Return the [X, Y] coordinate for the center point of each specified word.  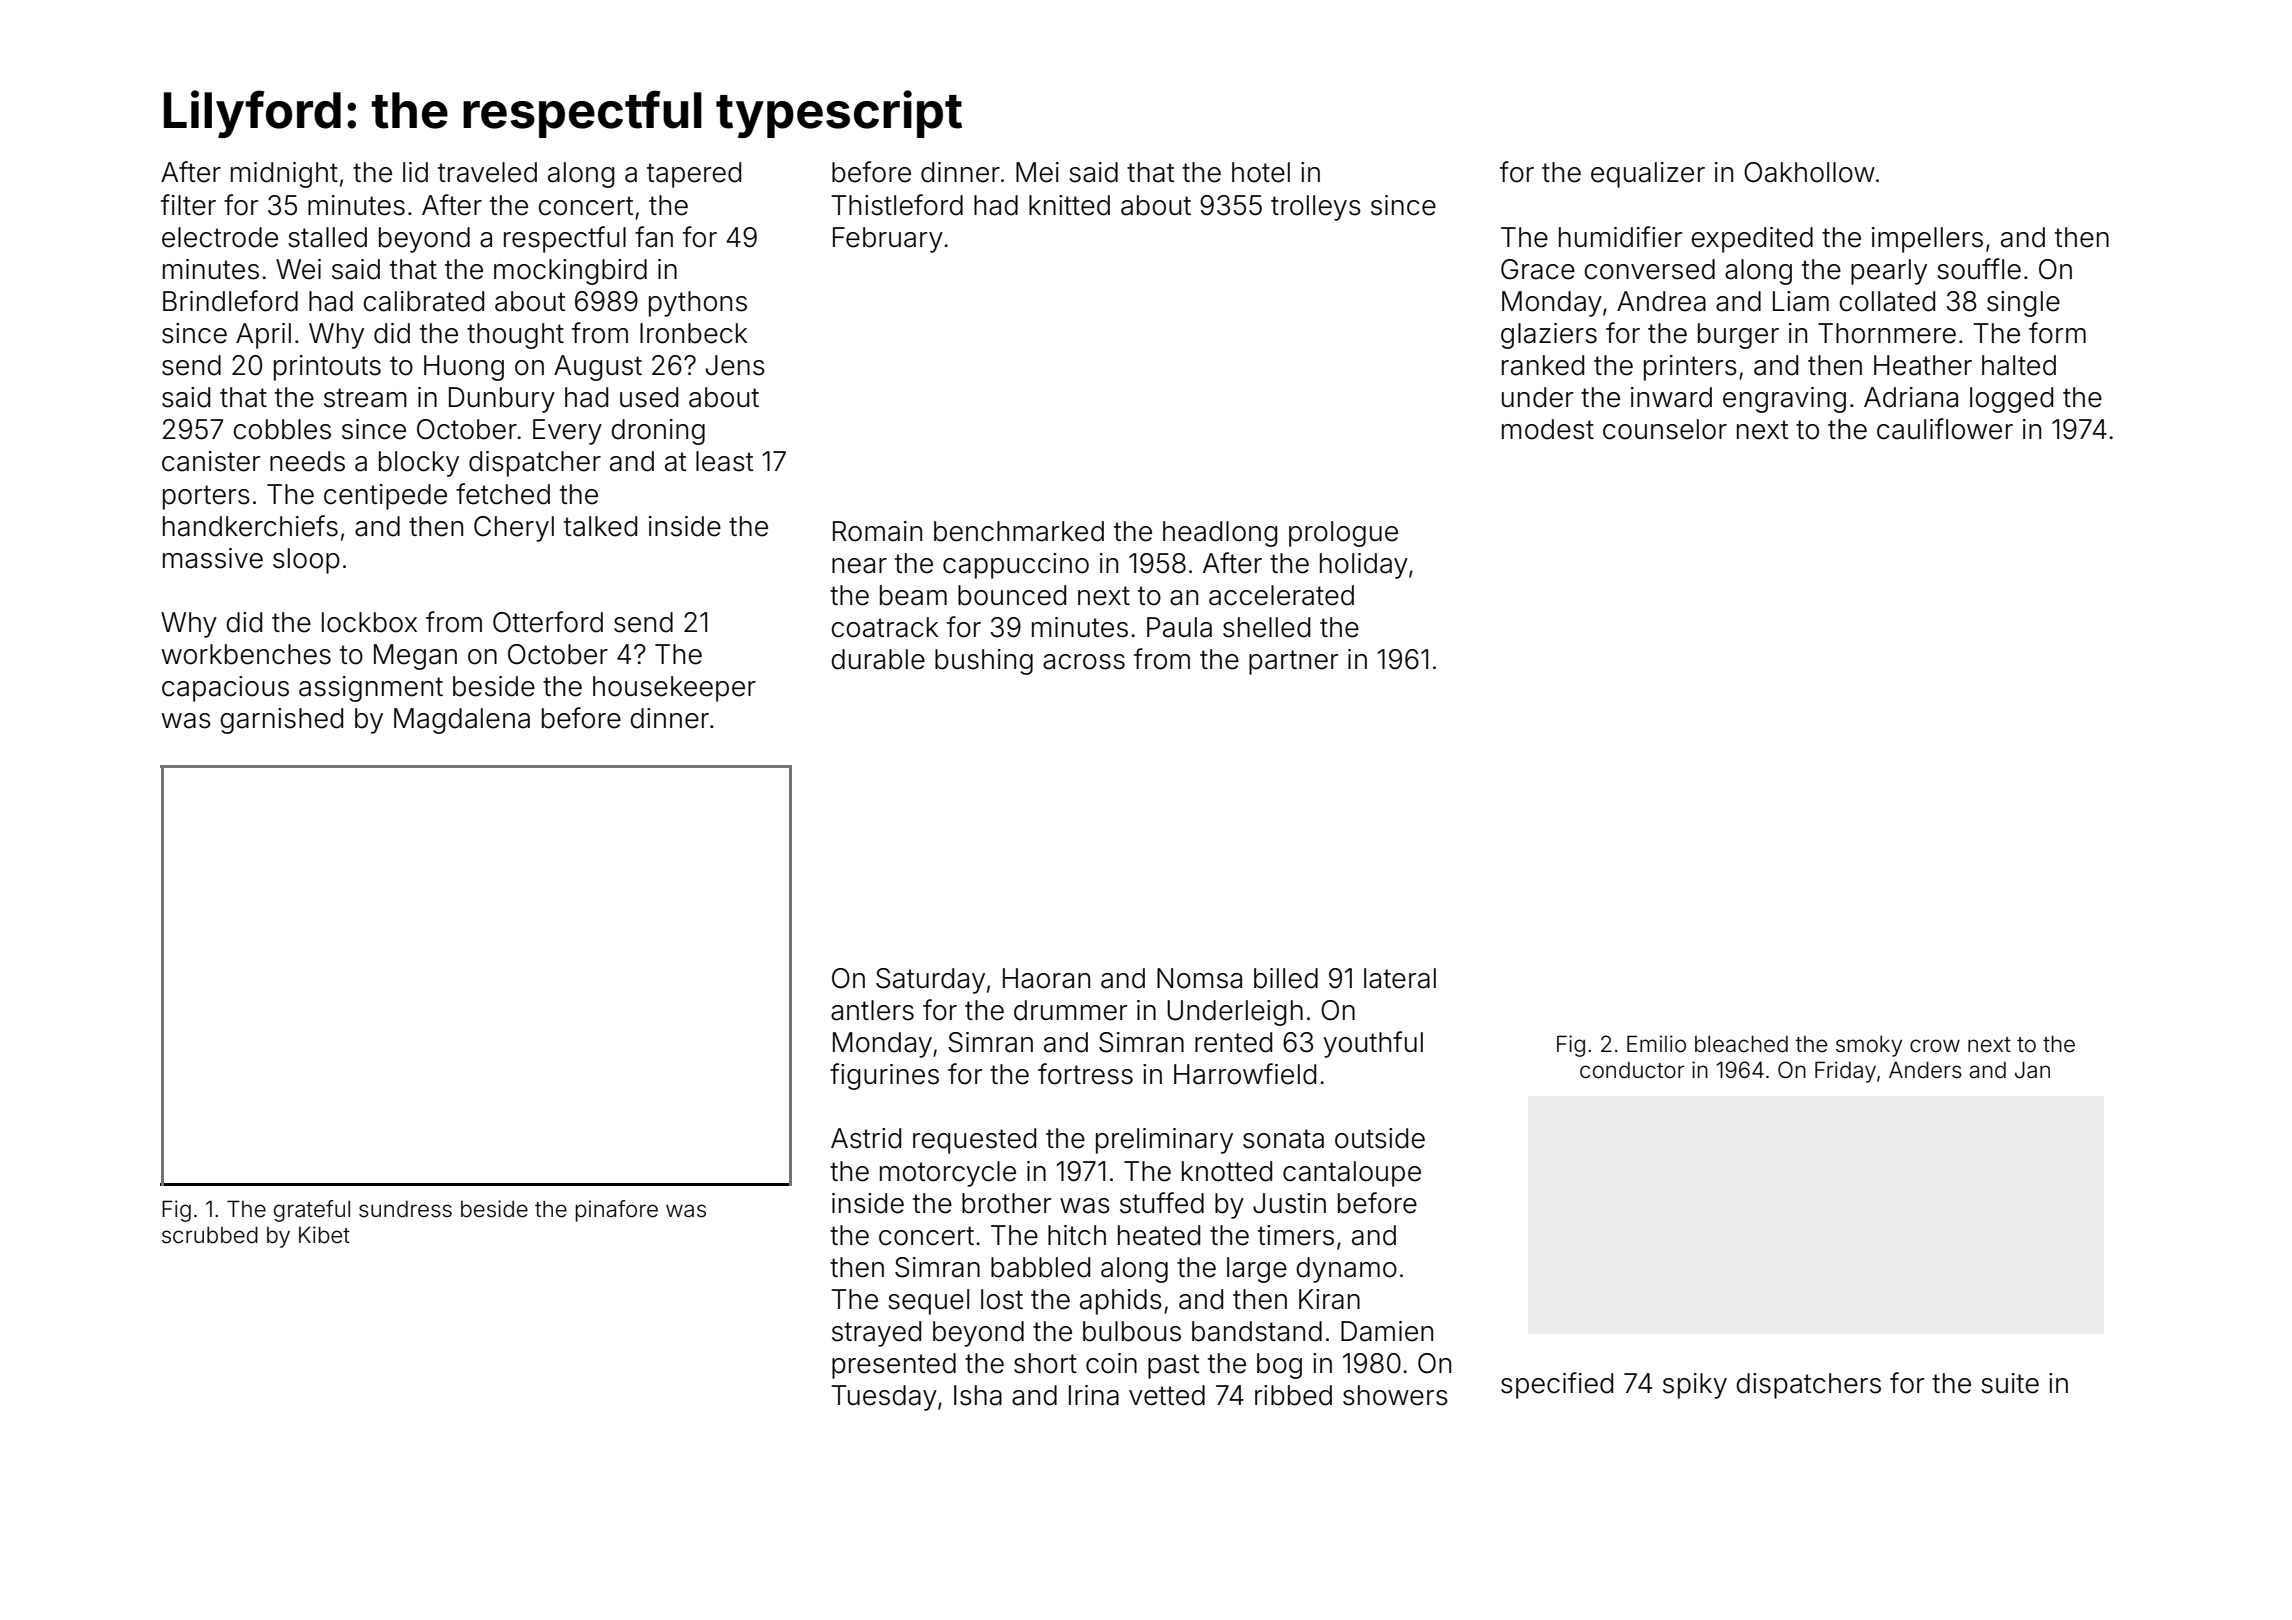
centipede [385, 497]
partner [1293, 662]
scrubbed [210, 1235]
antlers [872, 1010]
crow [1935, 1046]
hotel [1261, 172]
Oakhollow [1809, 172]
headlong [1220, 534]
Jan [2032, 1070]
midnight [284, 175]
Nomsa [1199, 978]
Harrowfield [1245, 1074]
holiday [1364, 566]
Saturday [930, 981]
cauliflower [1945, 429]
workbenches [246, 654]
